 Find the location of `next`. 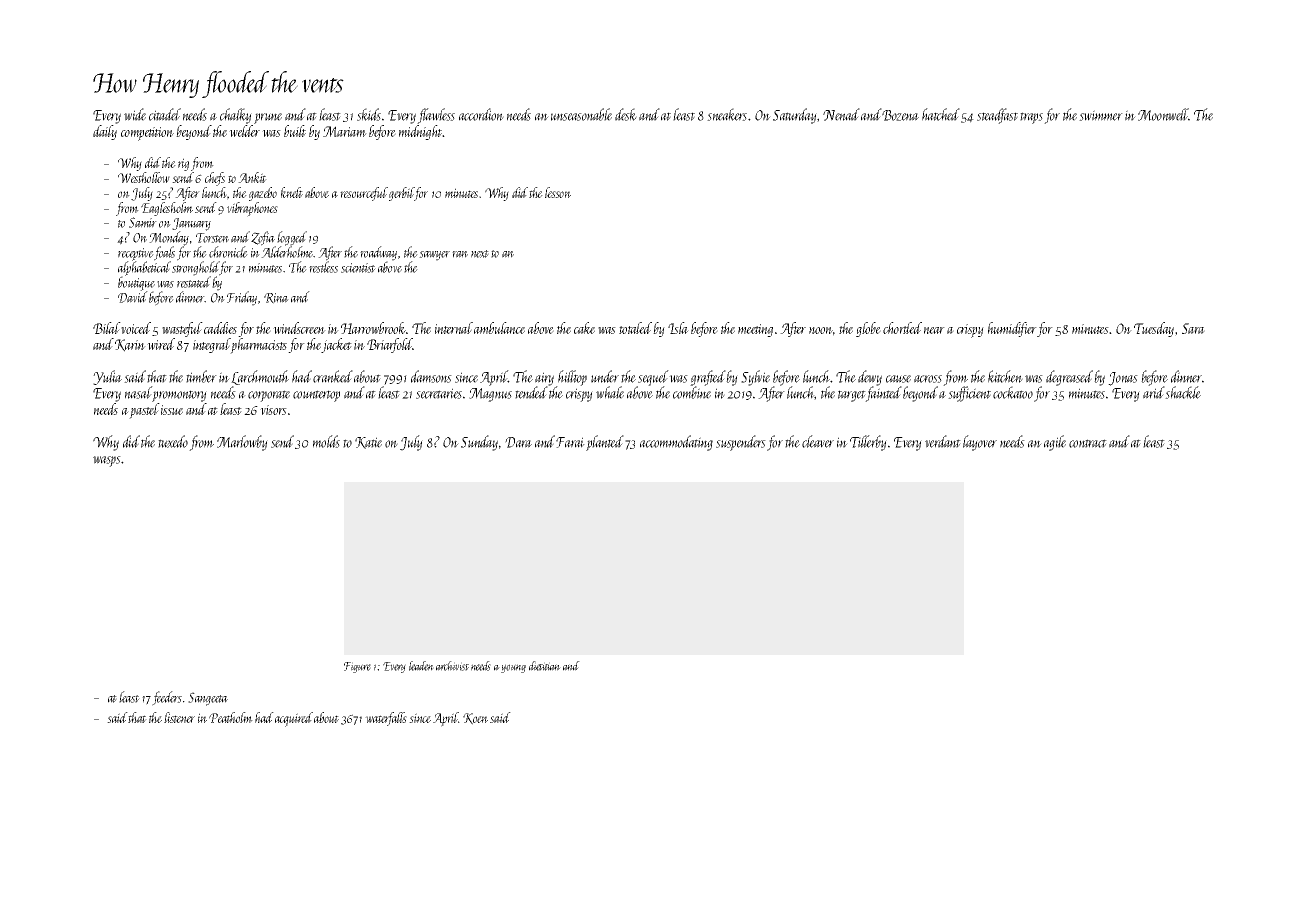

next is located at coordinates (480, 254).
